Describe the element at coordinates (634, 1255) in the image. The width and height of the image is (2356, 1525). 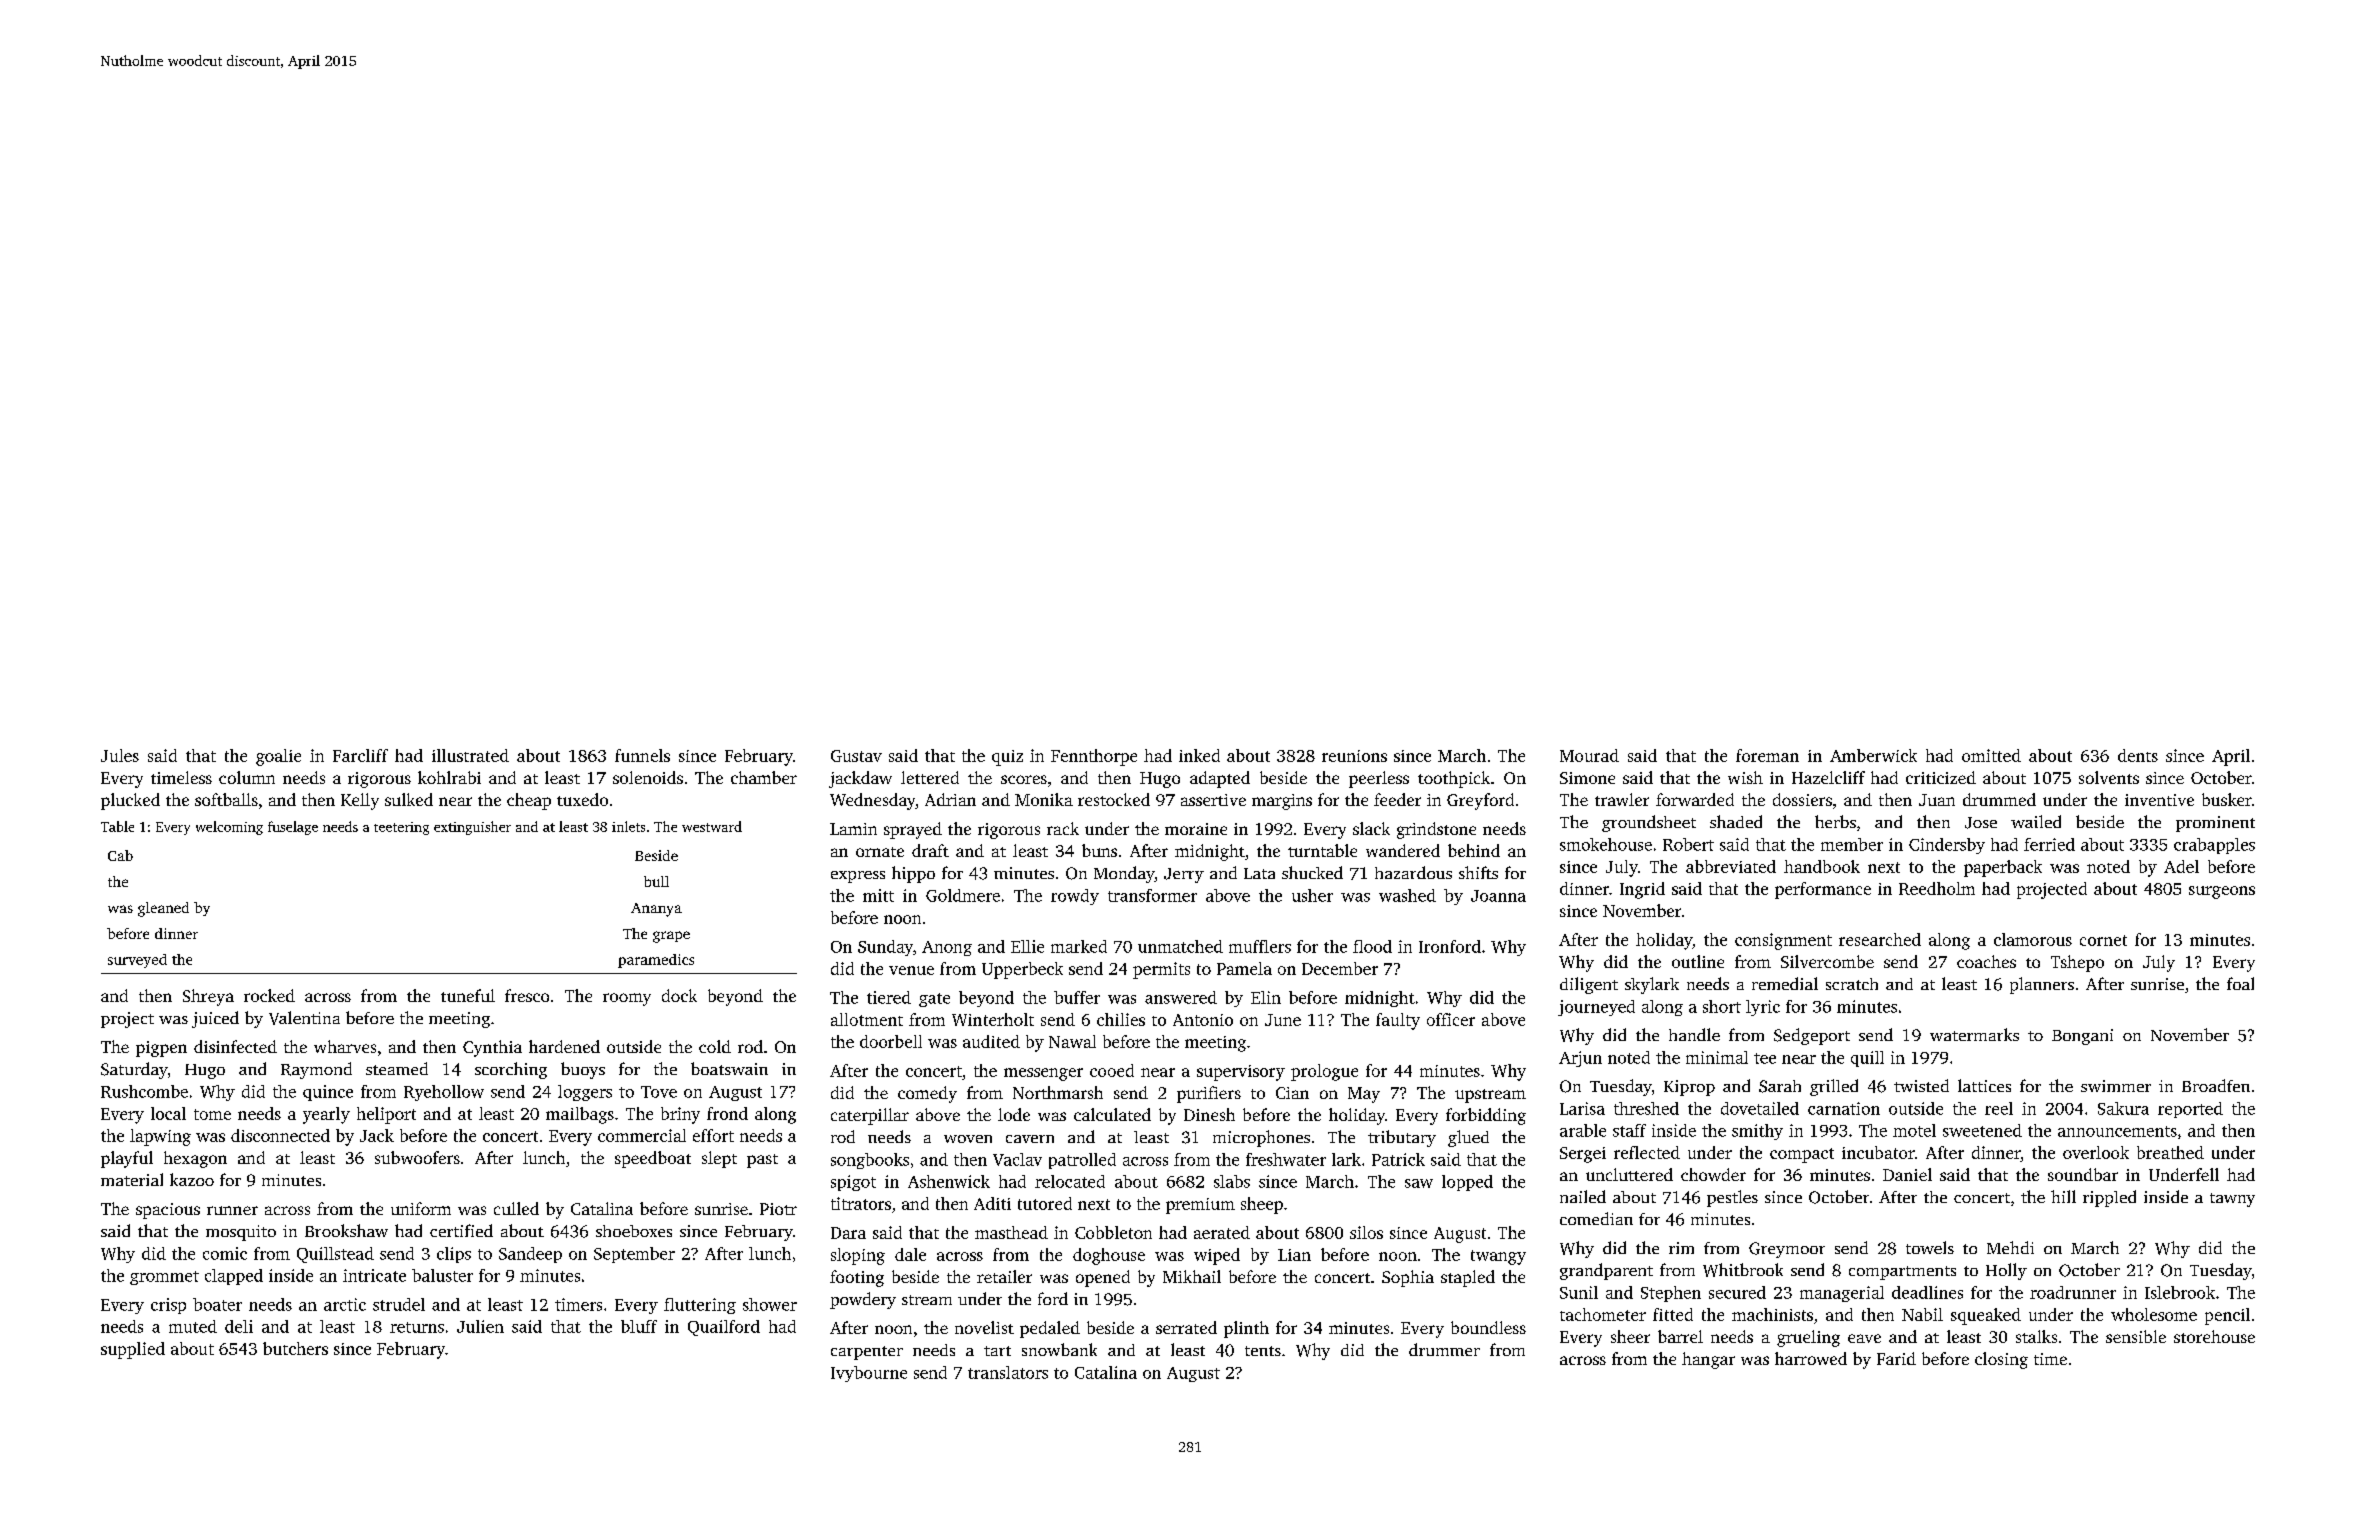
I see `September` at that location.
